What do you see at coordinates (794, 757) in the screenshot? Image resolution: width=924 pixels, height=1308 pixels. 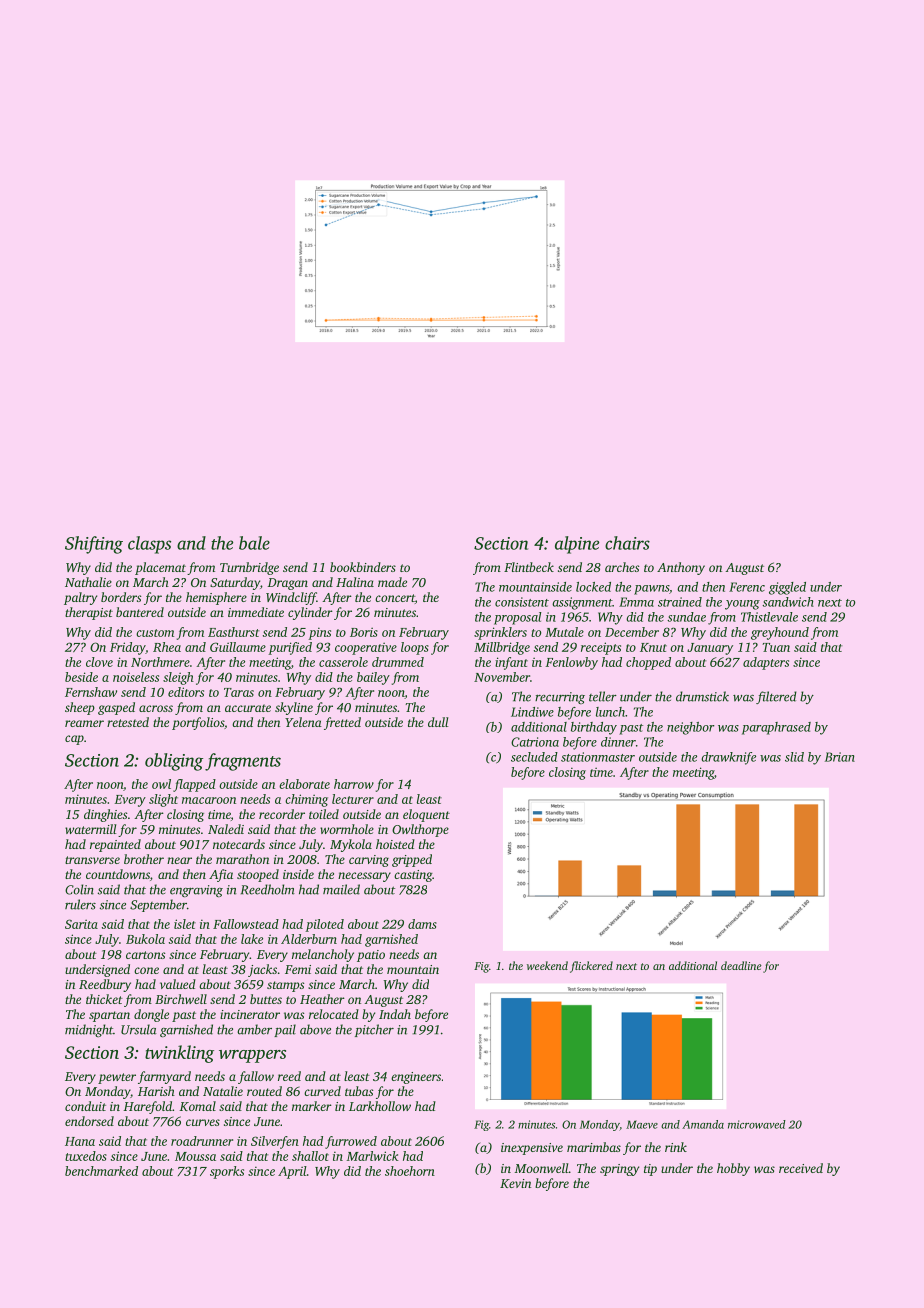 I see `slid` at bounding box center [794, 757].
